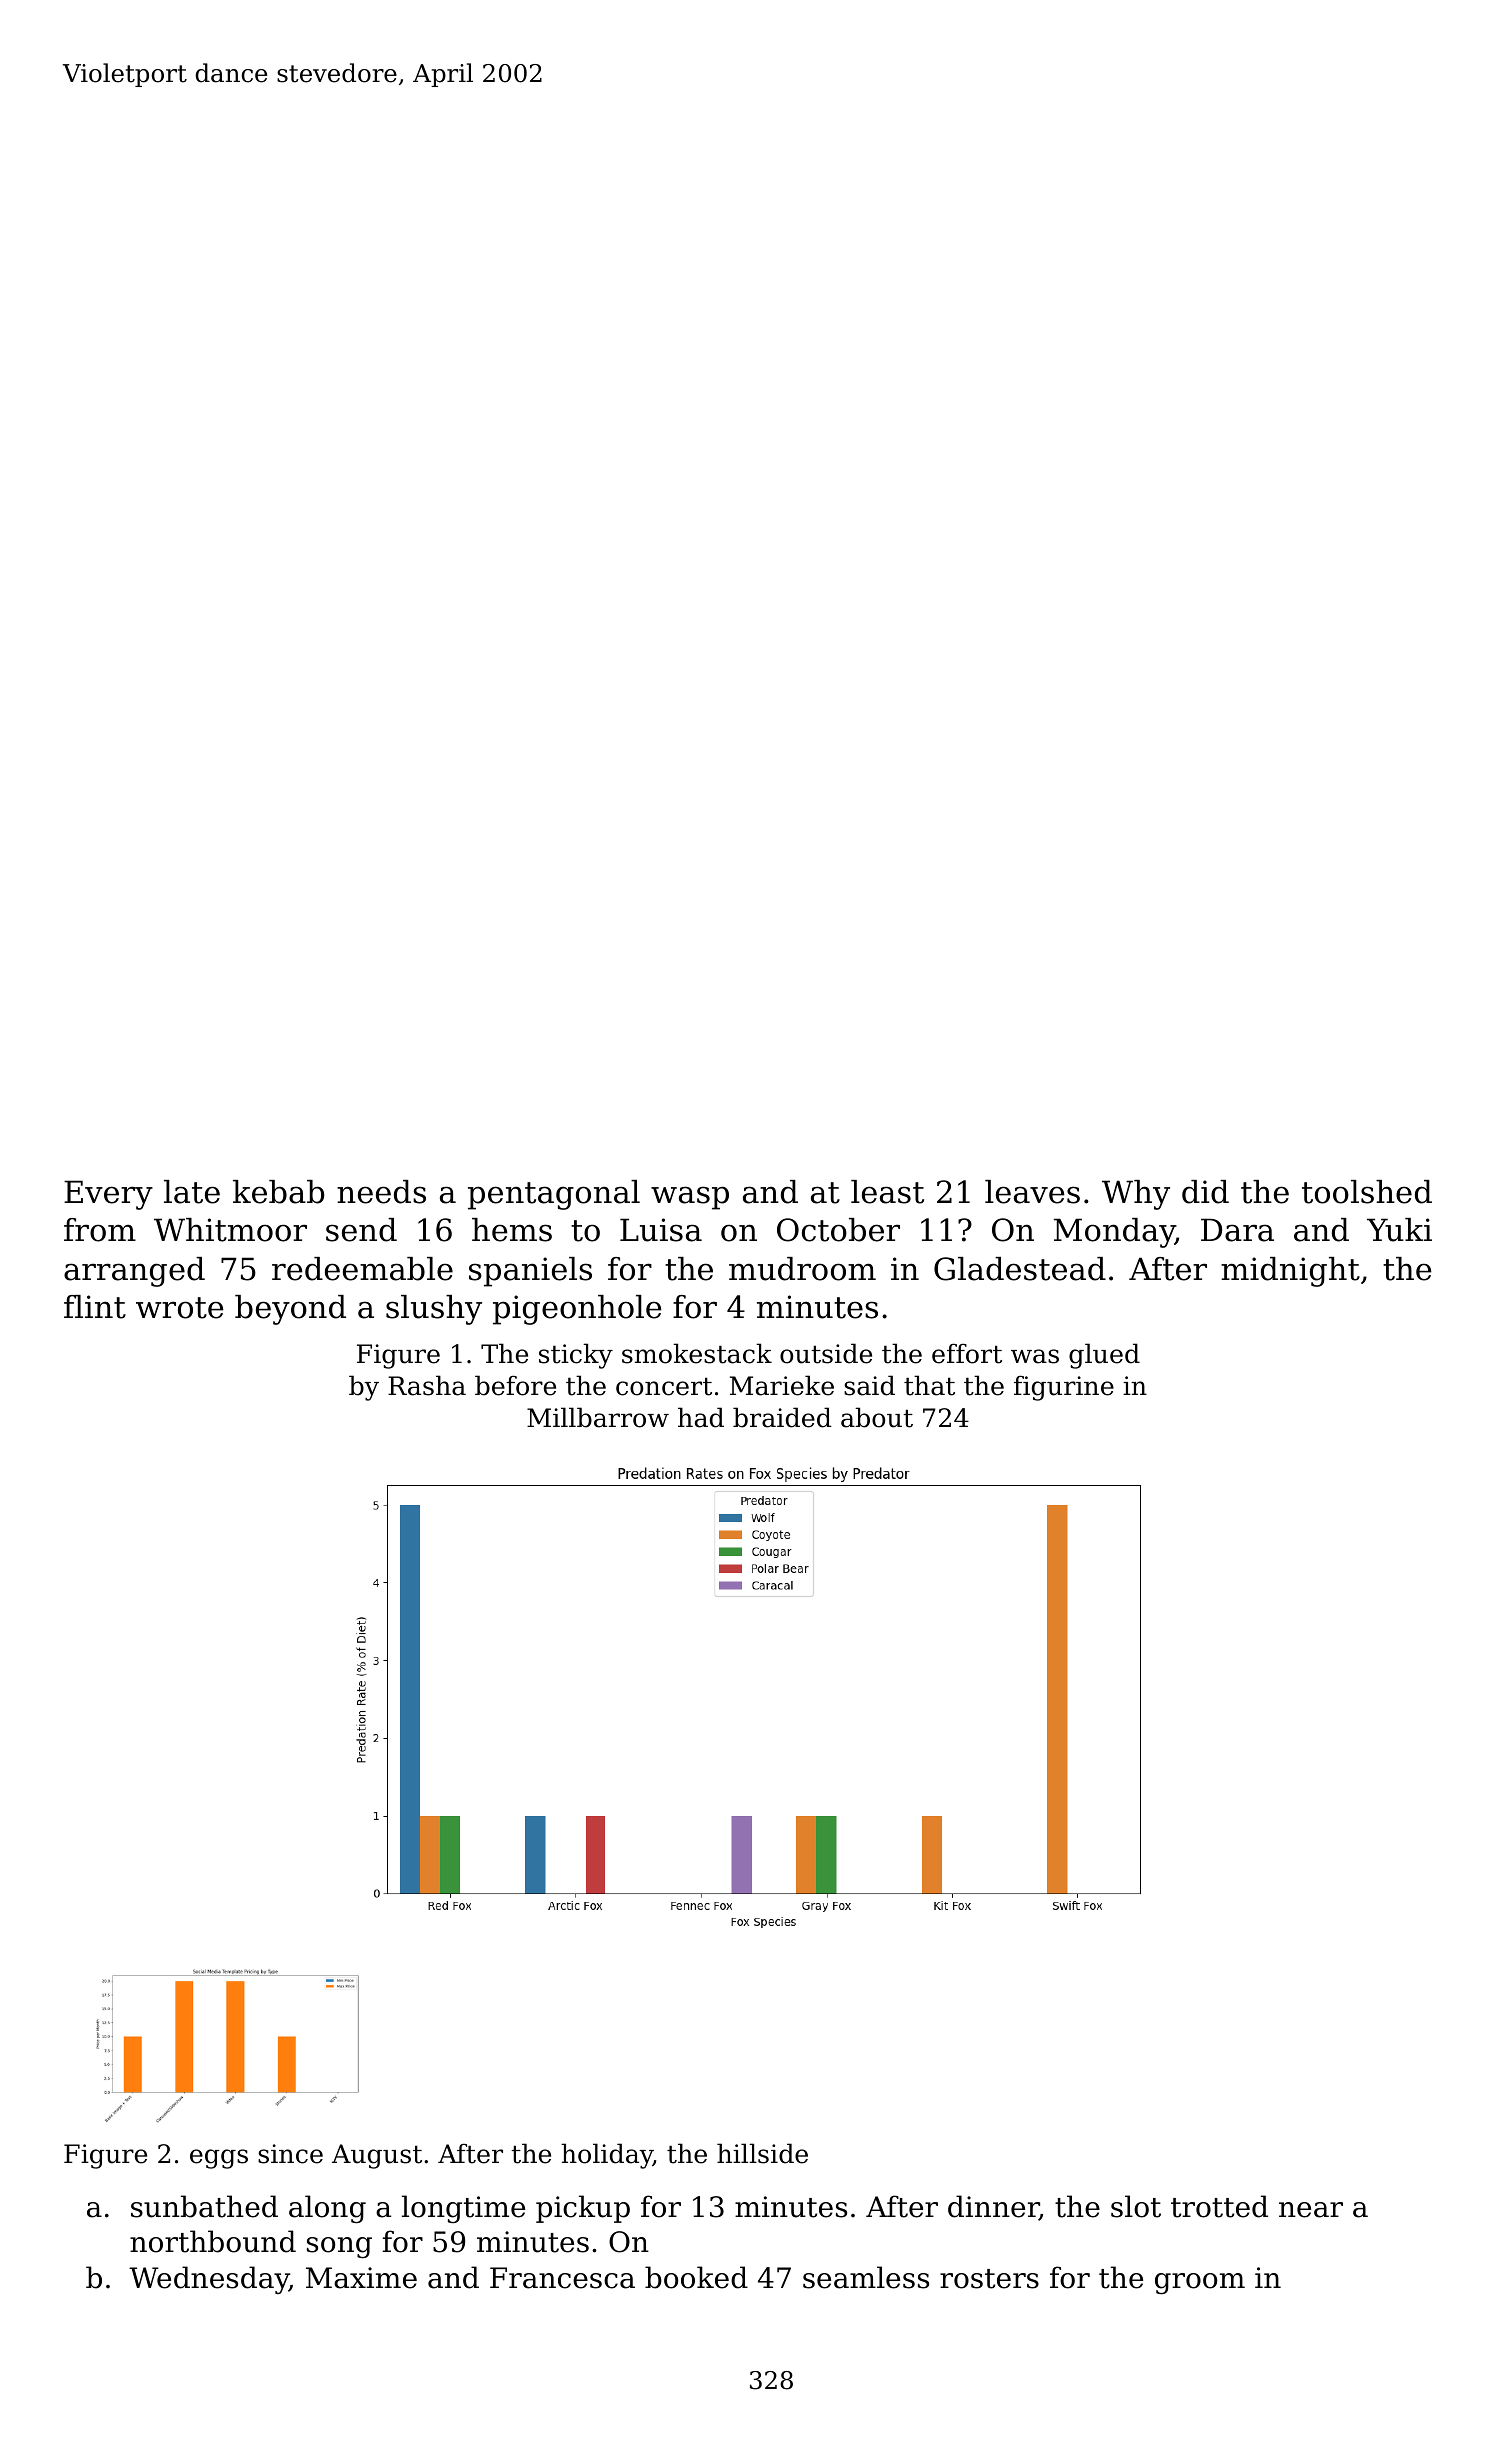  What do you see at coordinates (1104, 1356) in the screenshot?
I see `glued` at bounding box center [1104, 1356].
